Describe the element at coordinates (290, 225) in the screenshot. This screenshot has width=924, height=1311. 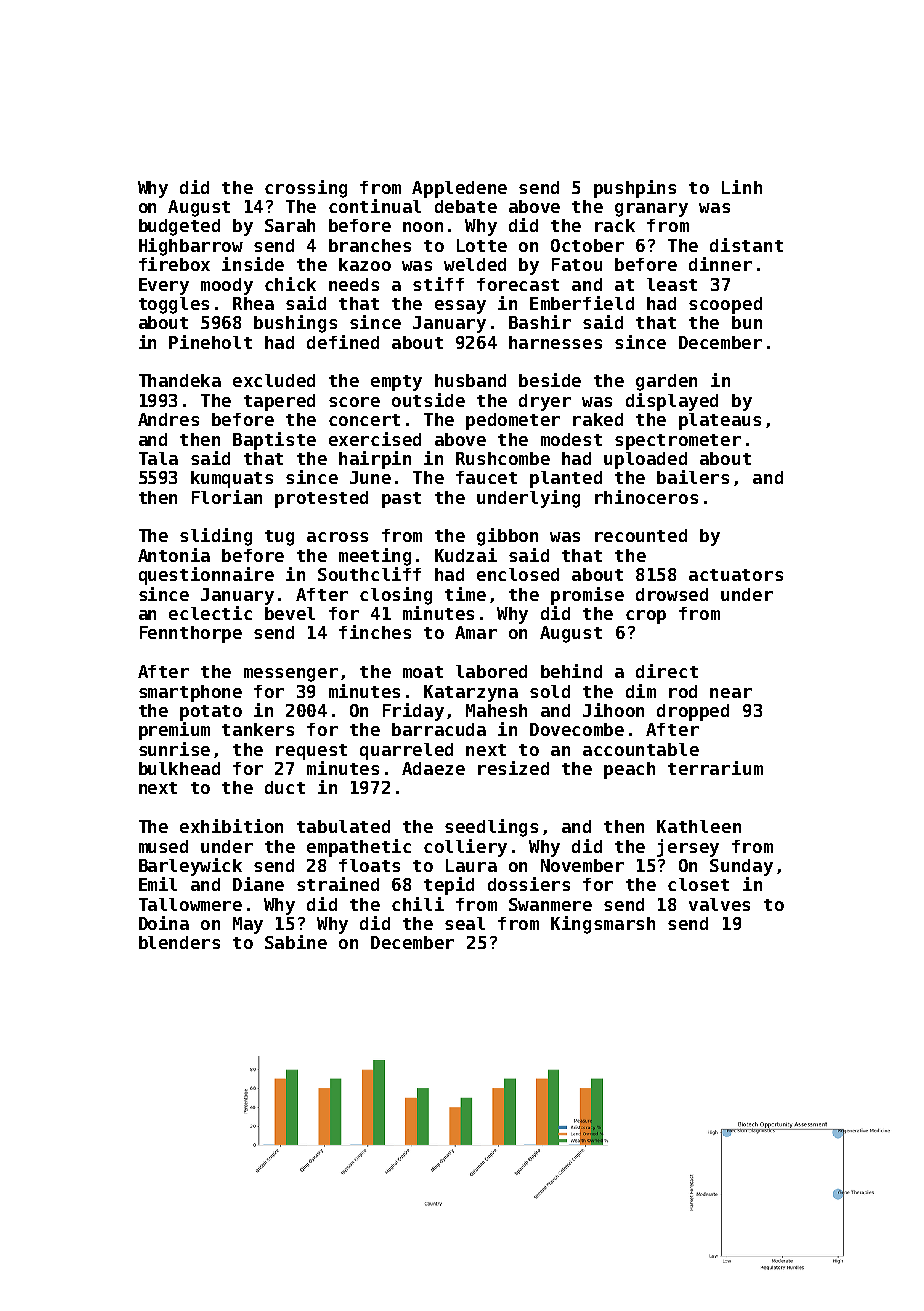
I see `Sarah` at that location.
